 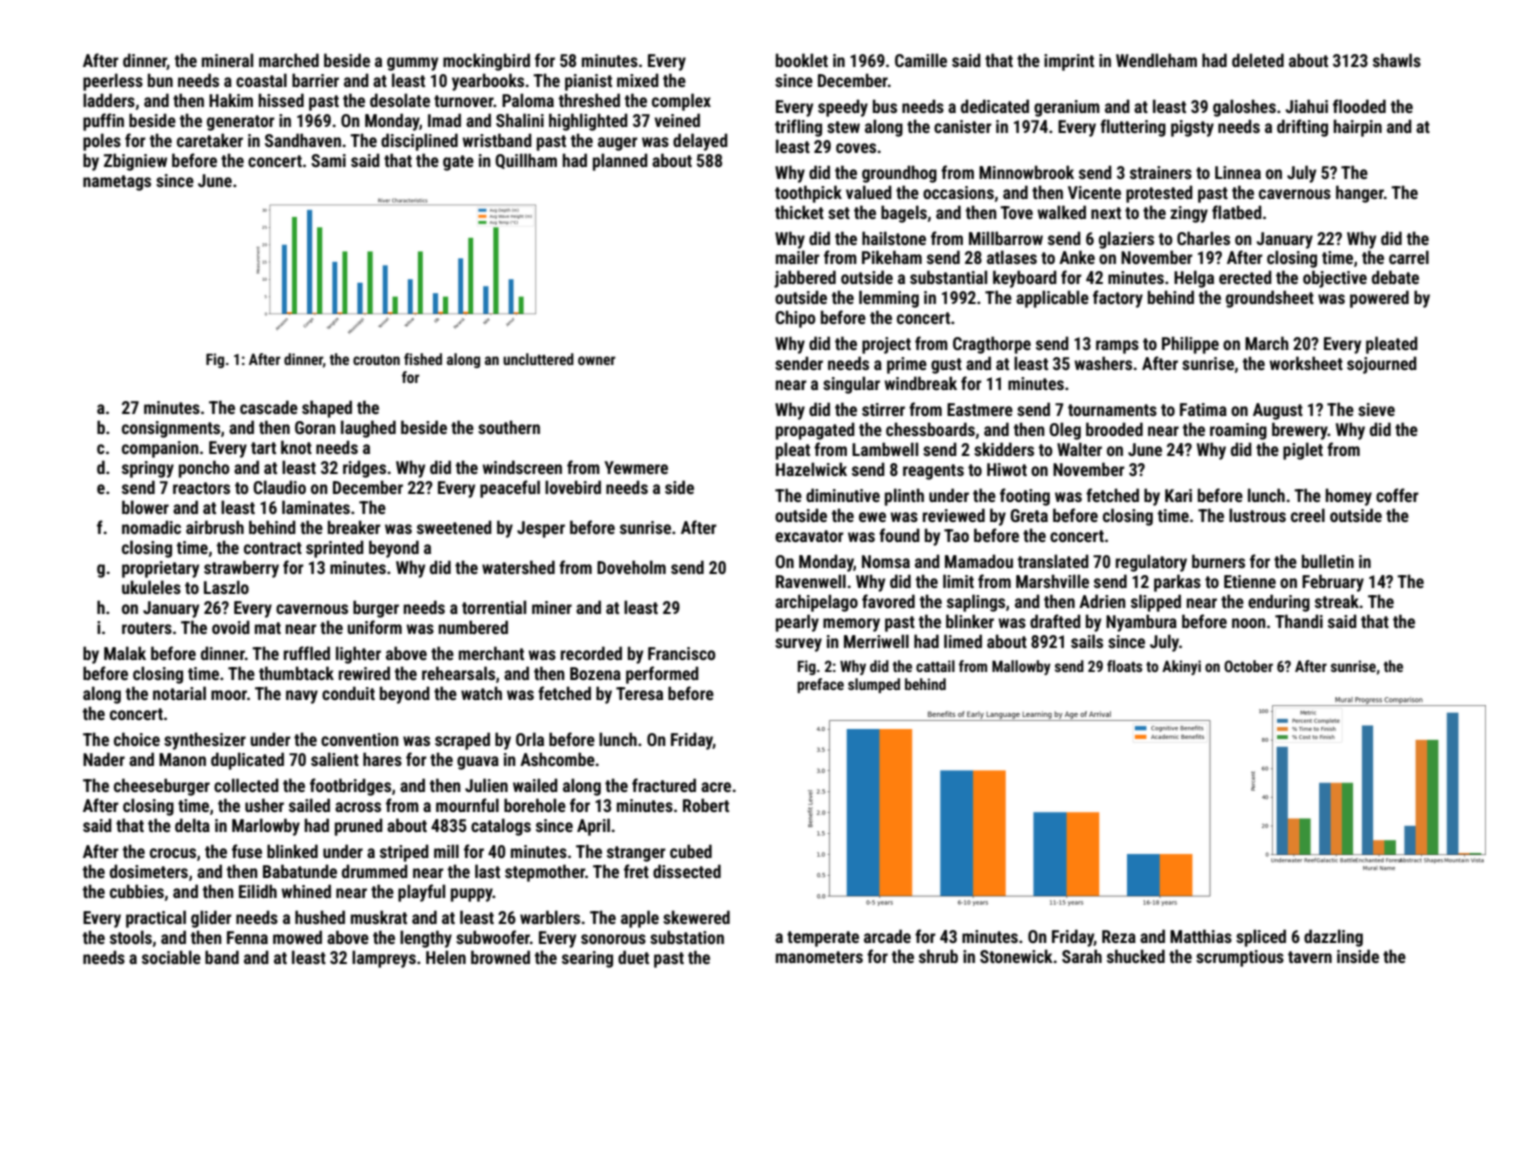 What do you see at coordinates (135, 162) in the screenshot?
I see `Zbigniew` at bounding box center [135, 162].
